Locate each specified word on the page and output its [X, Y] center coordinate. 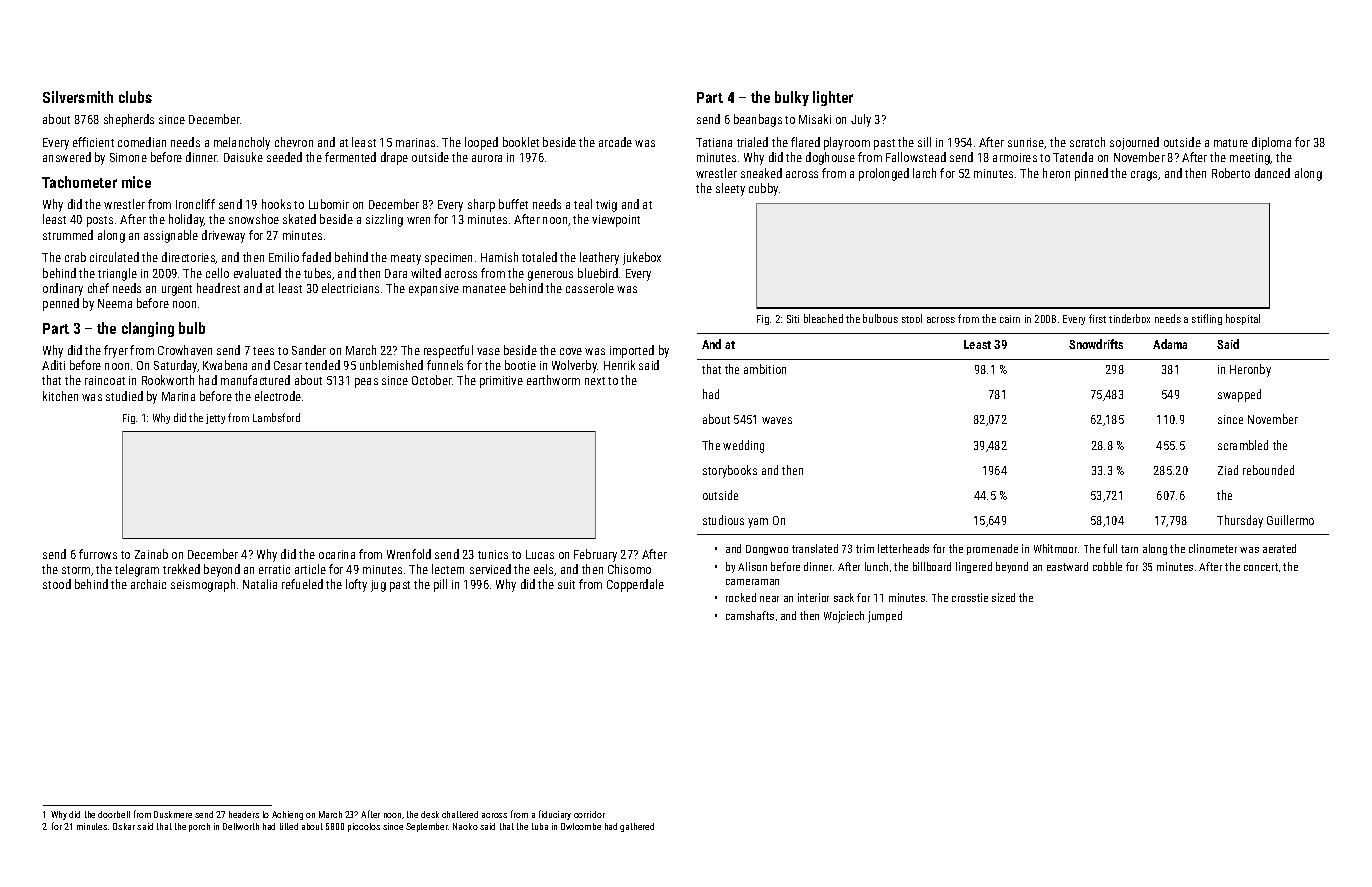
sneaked [761, 173]
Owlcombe [581, 826]
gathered [637, 827]
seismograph [203, 585]
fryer [116, 351]
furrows [98, 554]
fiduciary [555, 815]
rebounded [1268, 470]
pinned [1091, 174]
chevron [294, 142]
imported [632, 351]
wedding [743, 446]
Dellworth [241, 826]
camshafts [750, 615]
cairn [1010, 319]
